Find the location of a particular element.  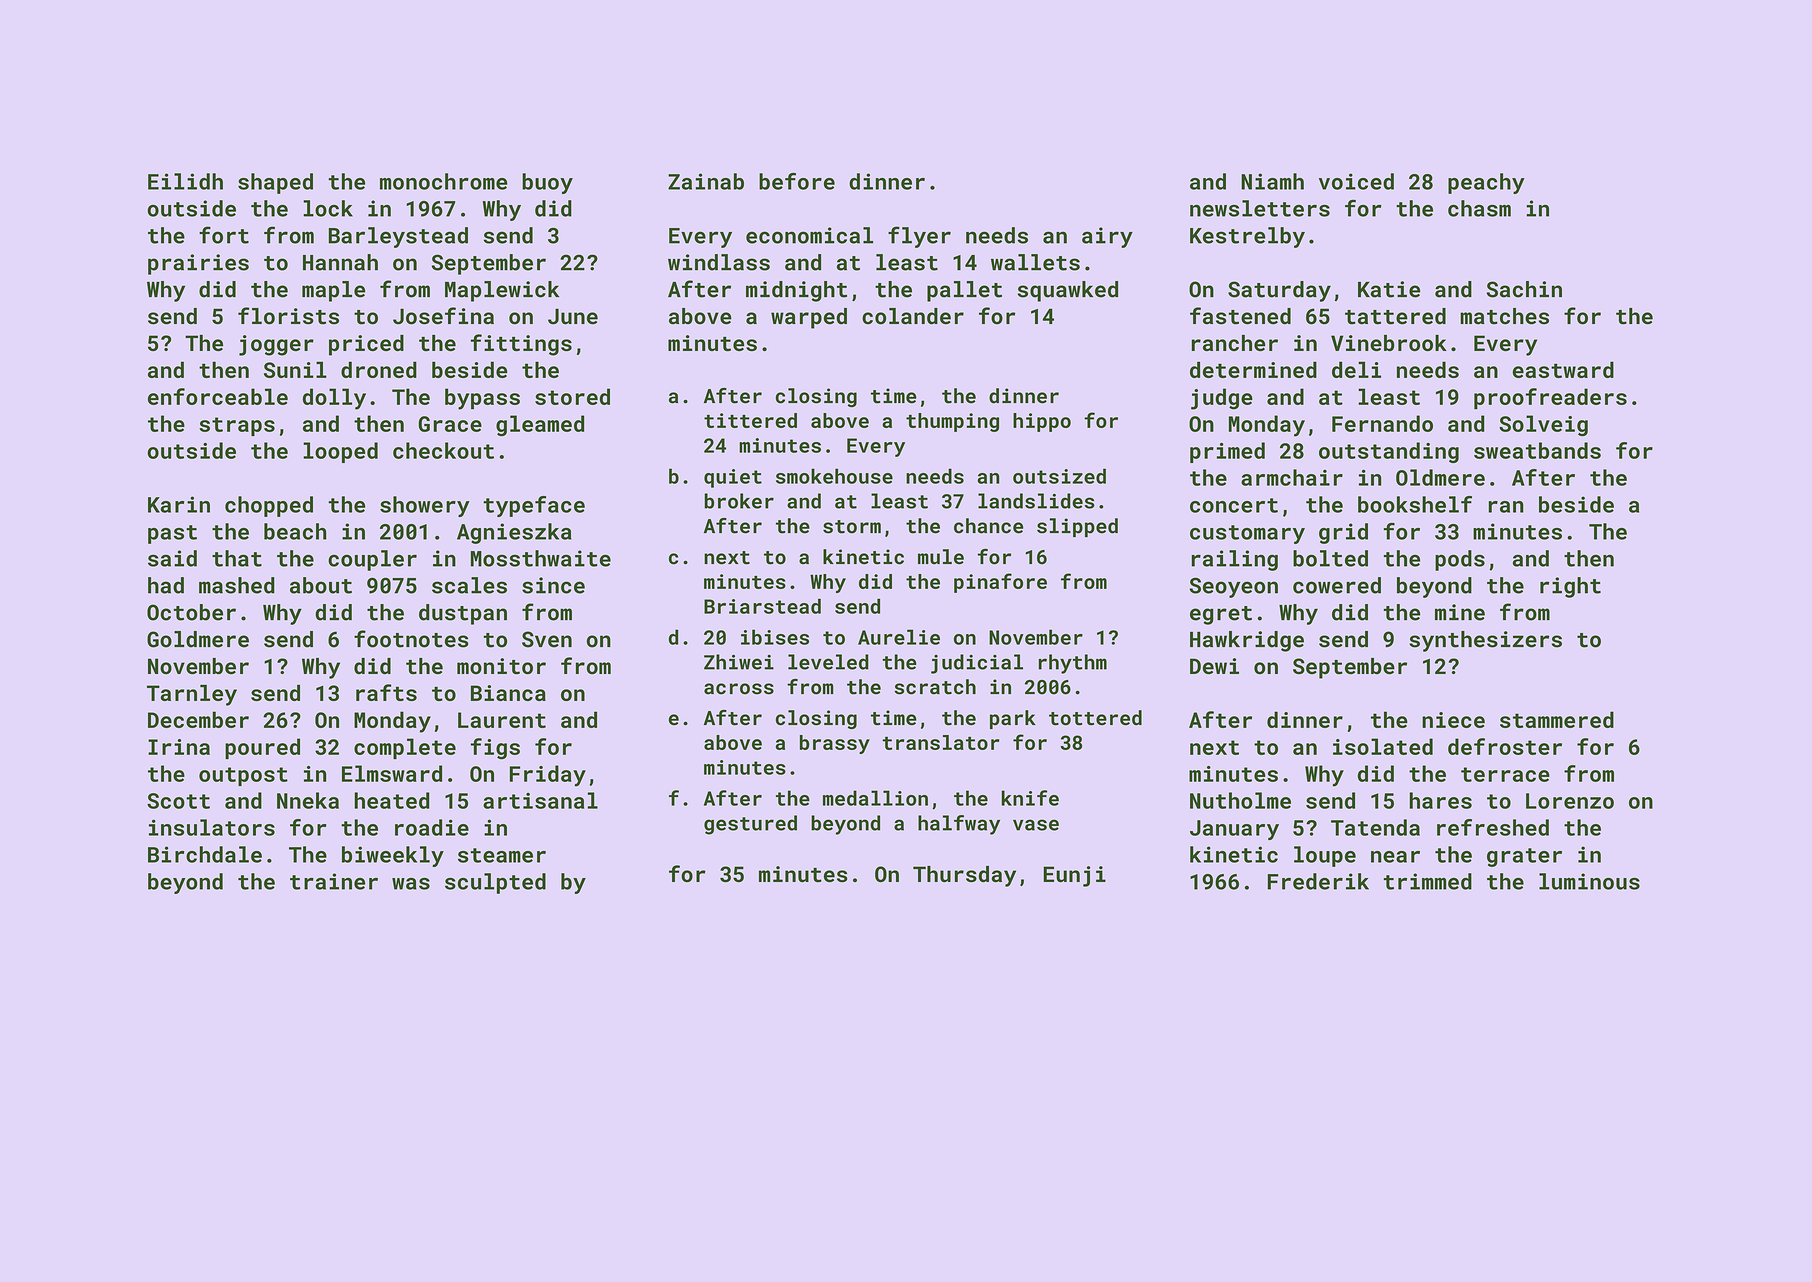

fort is located at coordinates (224, 235).
